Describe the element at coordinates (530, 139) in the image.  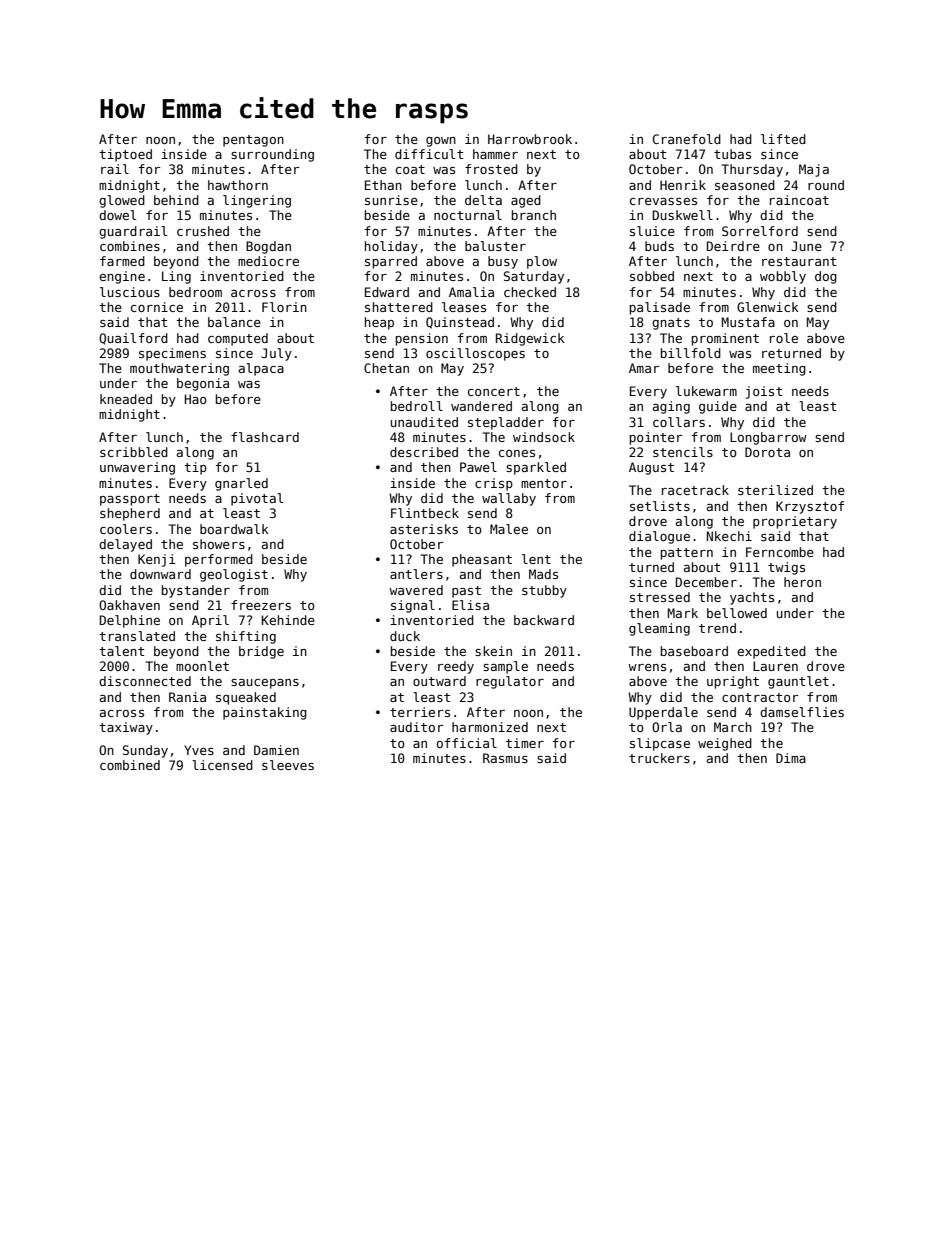
I see `Harrowbrook` at that location.
